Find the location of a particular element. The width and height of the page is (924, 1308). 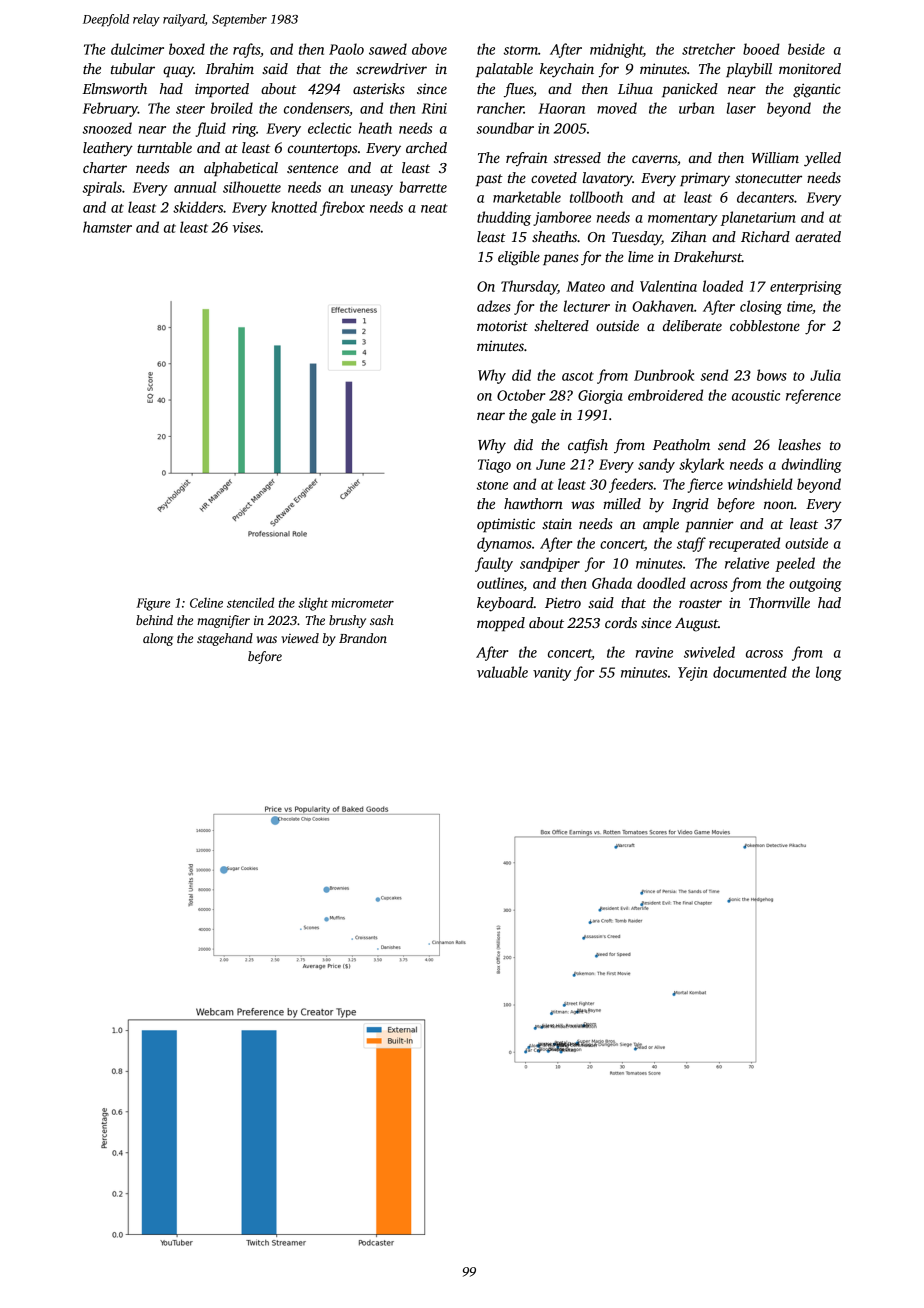

Celine is located at coordinates (206, 602).
